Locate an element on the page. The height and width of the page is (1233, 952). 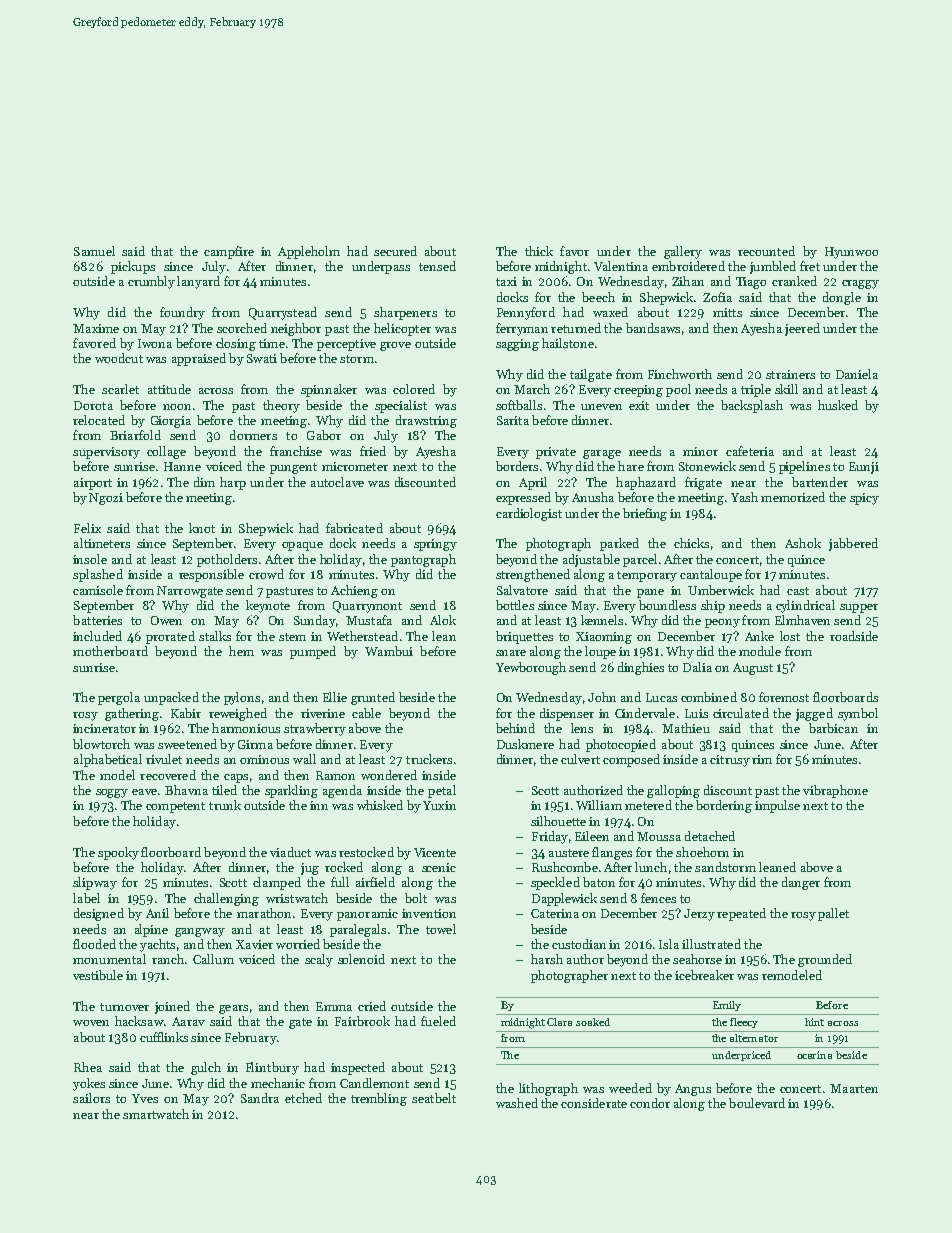
washed is located at coordinates (517, 1103).
